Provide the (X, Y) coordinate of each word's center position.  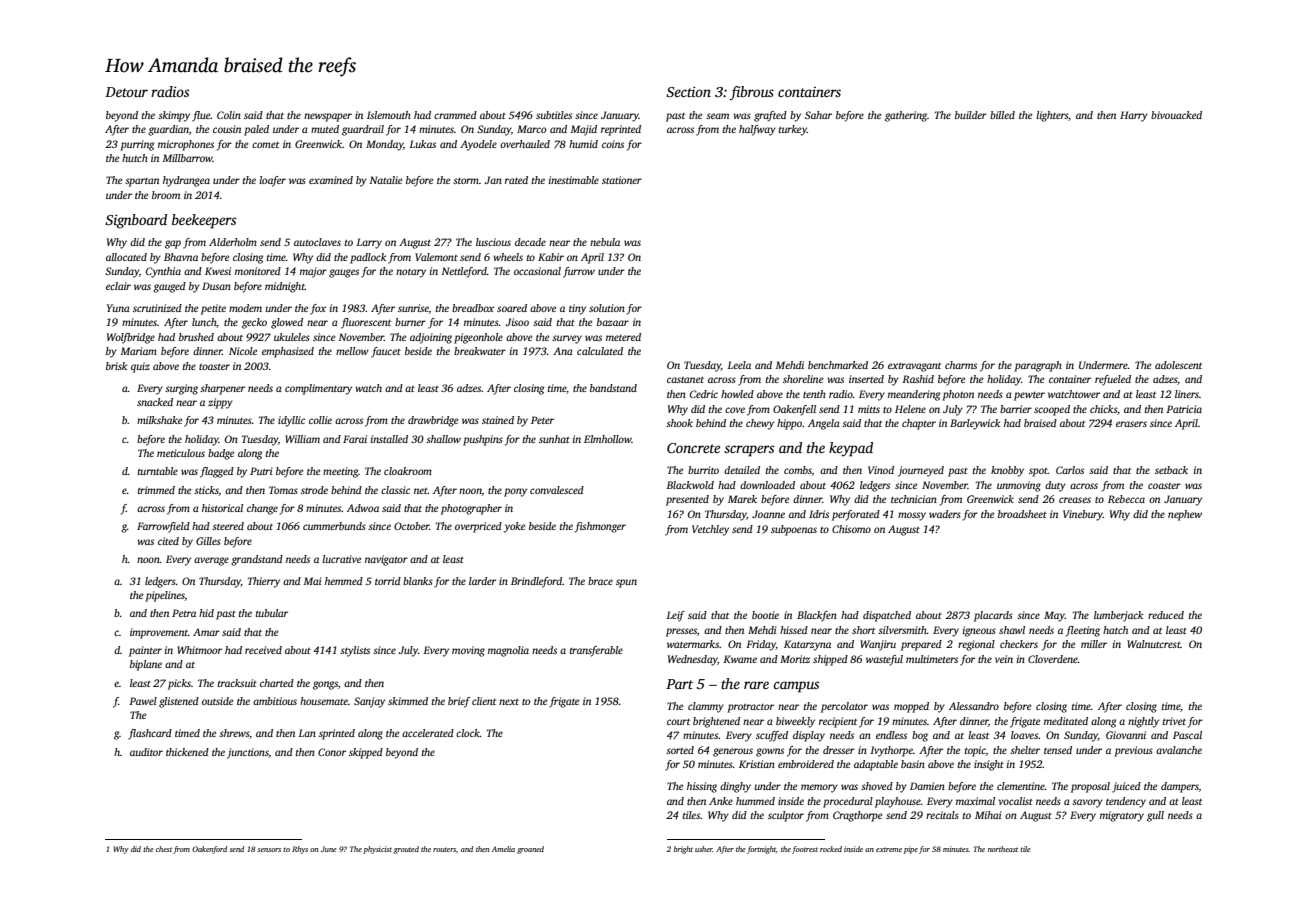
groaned (530, 850)
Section (688, 91)
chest (164, 849)
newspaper (328, 117)
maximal (975, 801)
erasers (1131, 424)
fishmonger (600, 527)
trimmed (156, 490)
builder (971, 115)
